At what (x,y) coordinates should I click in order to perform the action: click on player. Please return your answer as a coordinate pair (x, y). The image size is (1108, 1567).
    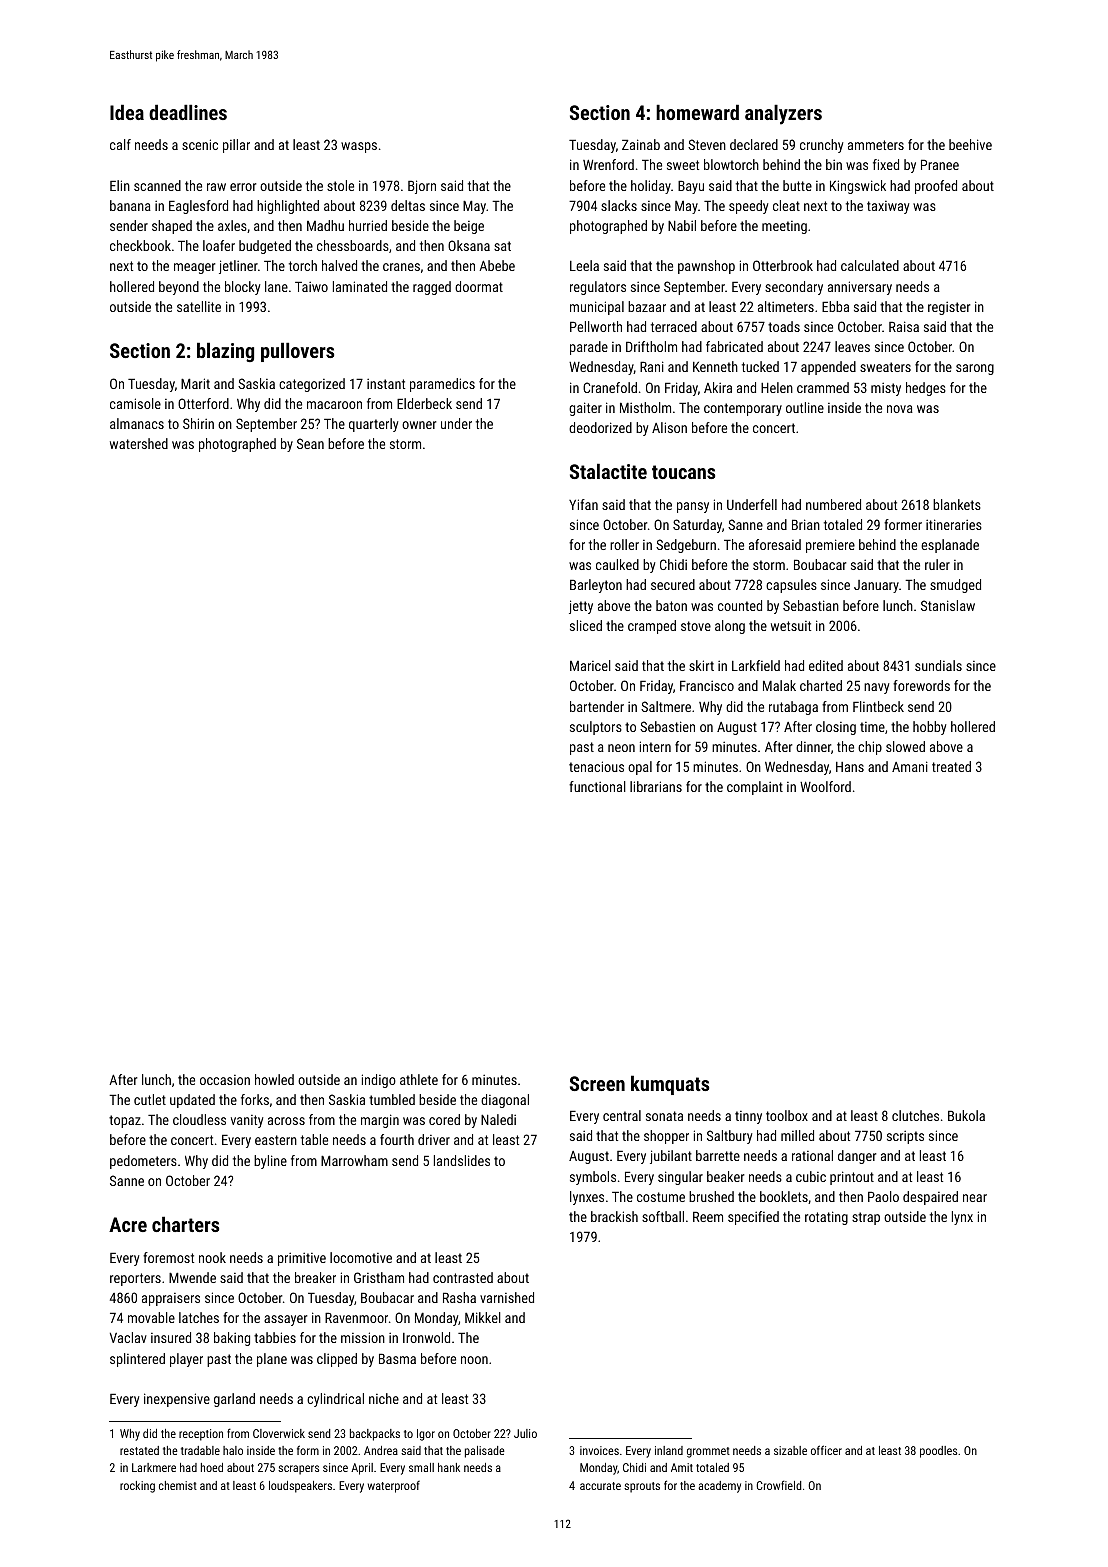
    Looking at the image, I should click on (186, 1360).
